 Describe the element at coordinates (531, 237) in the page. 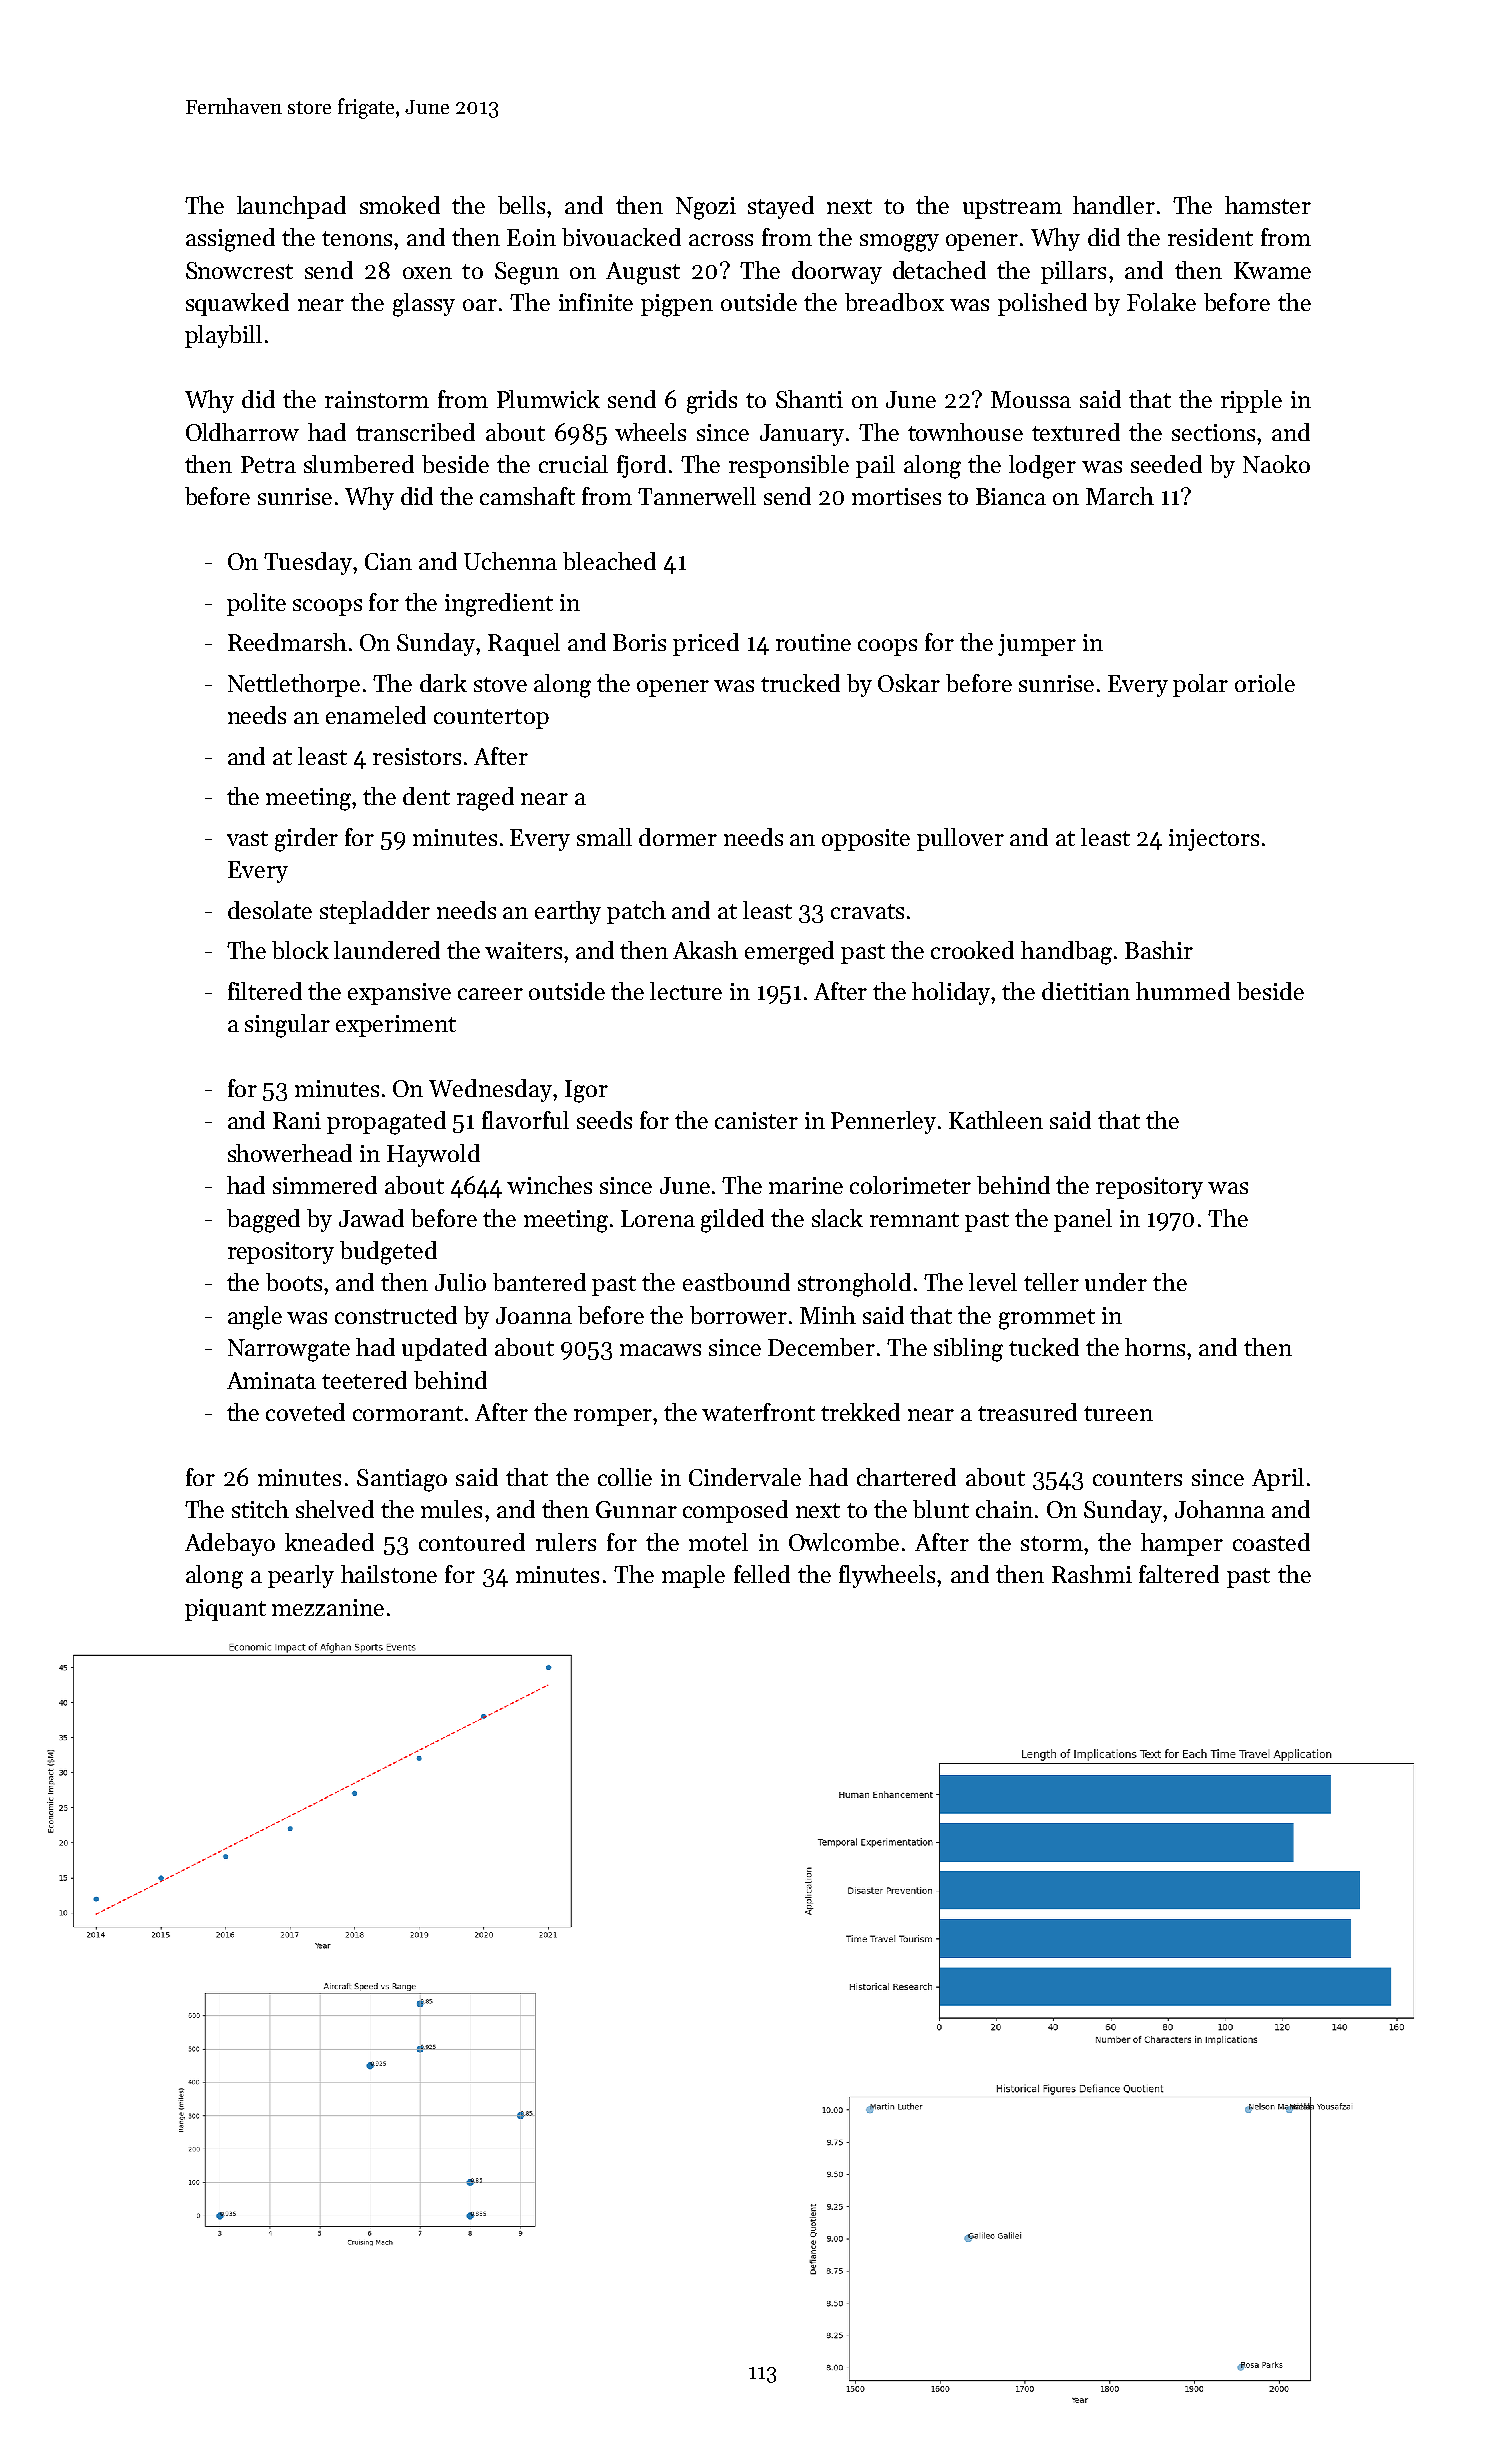

I see `Eoin` at that location.
